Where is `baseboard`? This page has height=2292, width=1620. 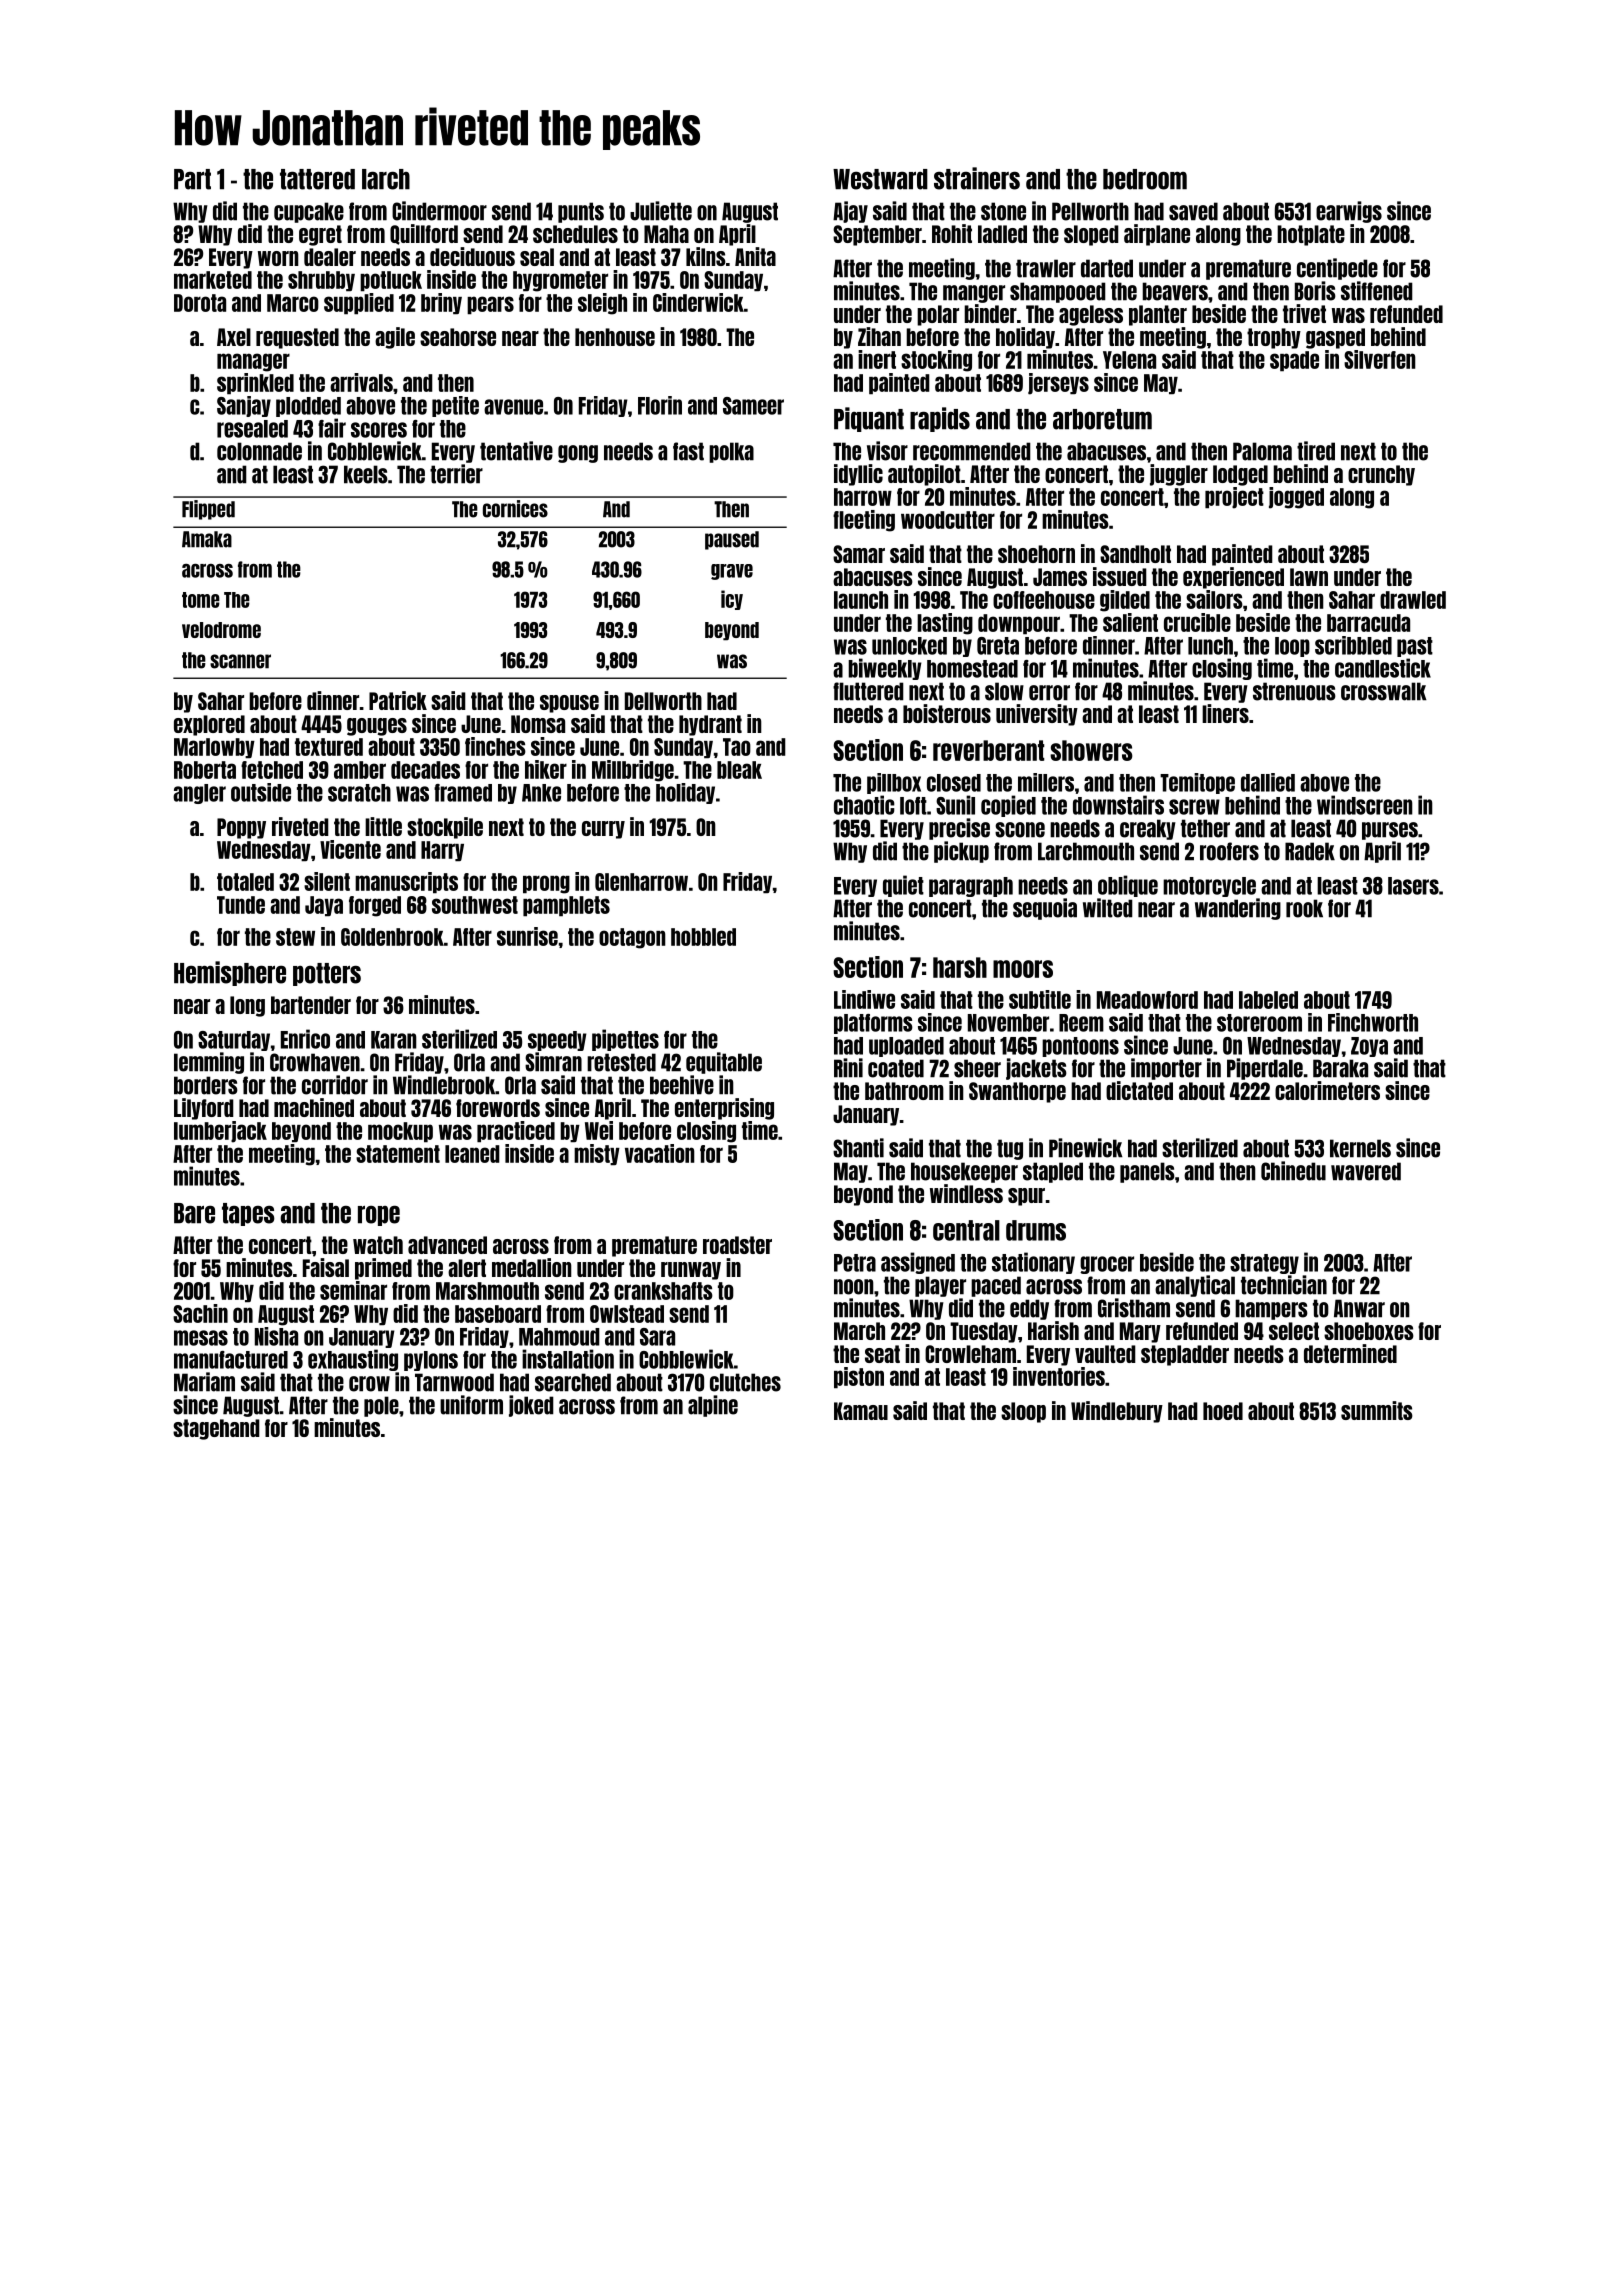
baseboard is located at coordinates (498, 1314).
